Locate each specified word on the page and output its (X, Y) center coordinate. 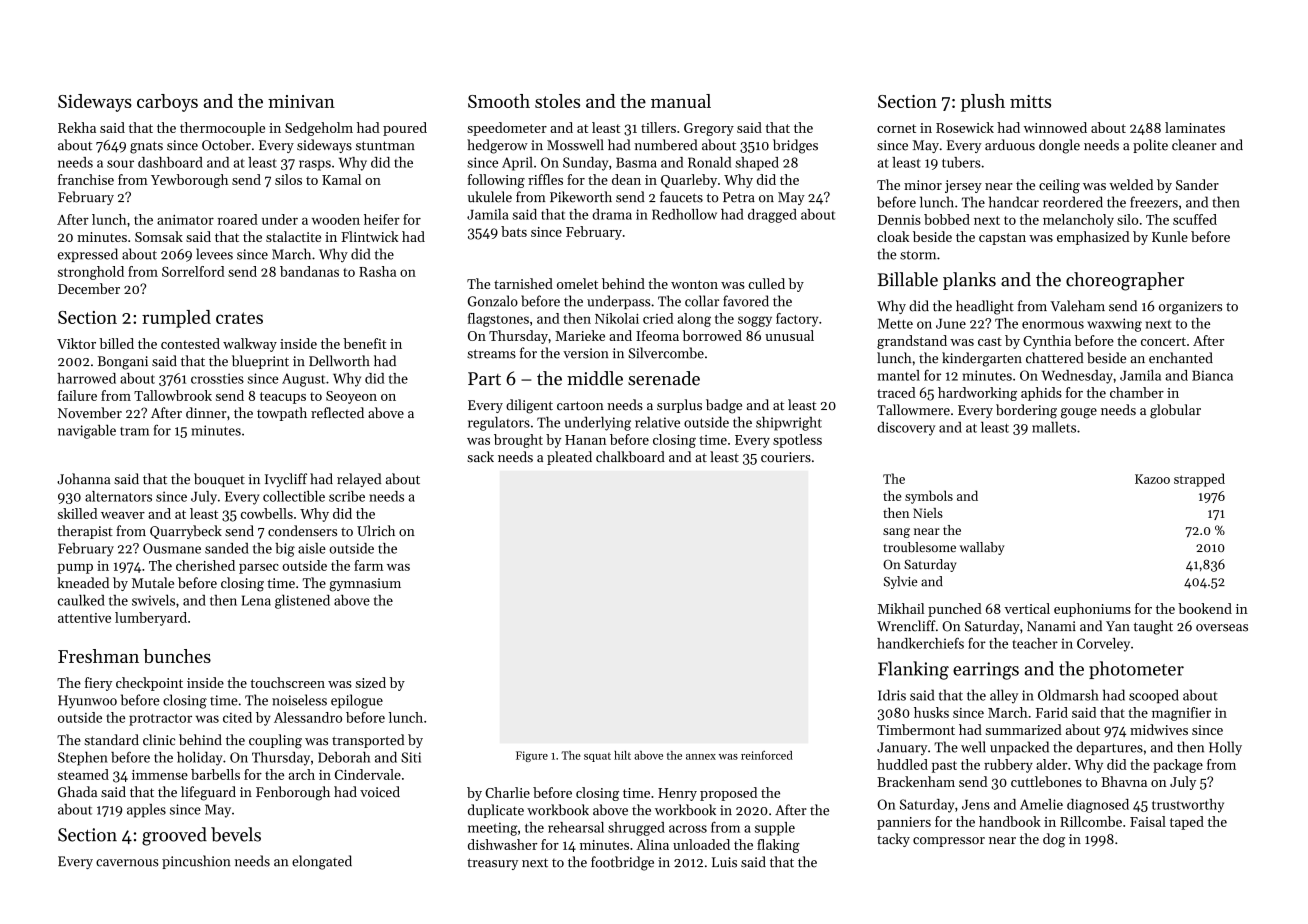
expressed (88, 255)
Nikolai (617, 318)
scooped (1154, 696)
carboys (167, 103)
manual (681, 101)
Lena (256, 600)
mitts (1030, 101)
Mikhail (901, 608)
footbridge (622, 863)
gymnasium (365, 585)
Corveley (1103, 645)
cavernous (127, 863)
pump (75, 569)
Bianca (1212, 375)
